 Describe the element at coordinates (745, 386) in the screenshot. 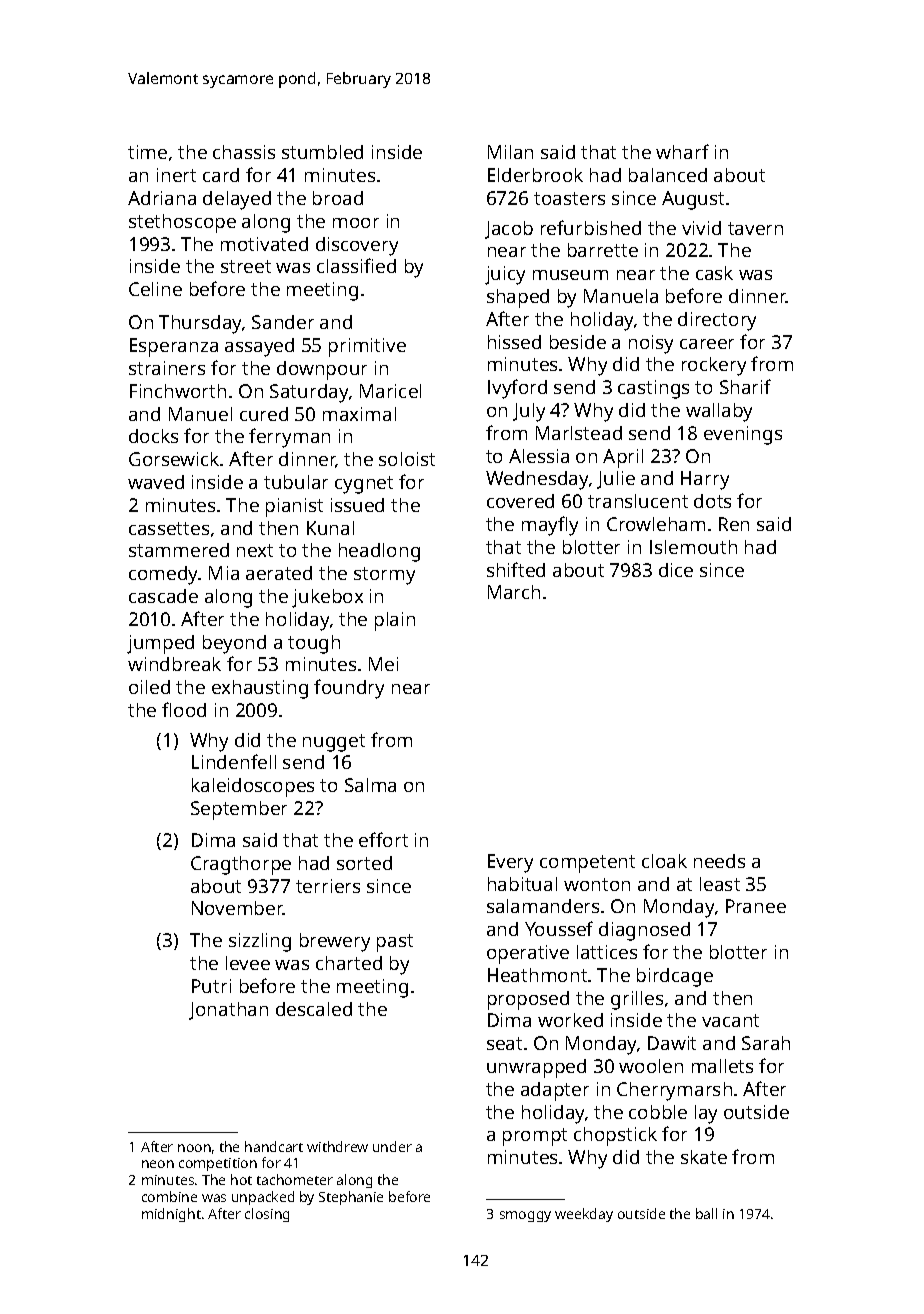

I see `Sharif` at that location.
